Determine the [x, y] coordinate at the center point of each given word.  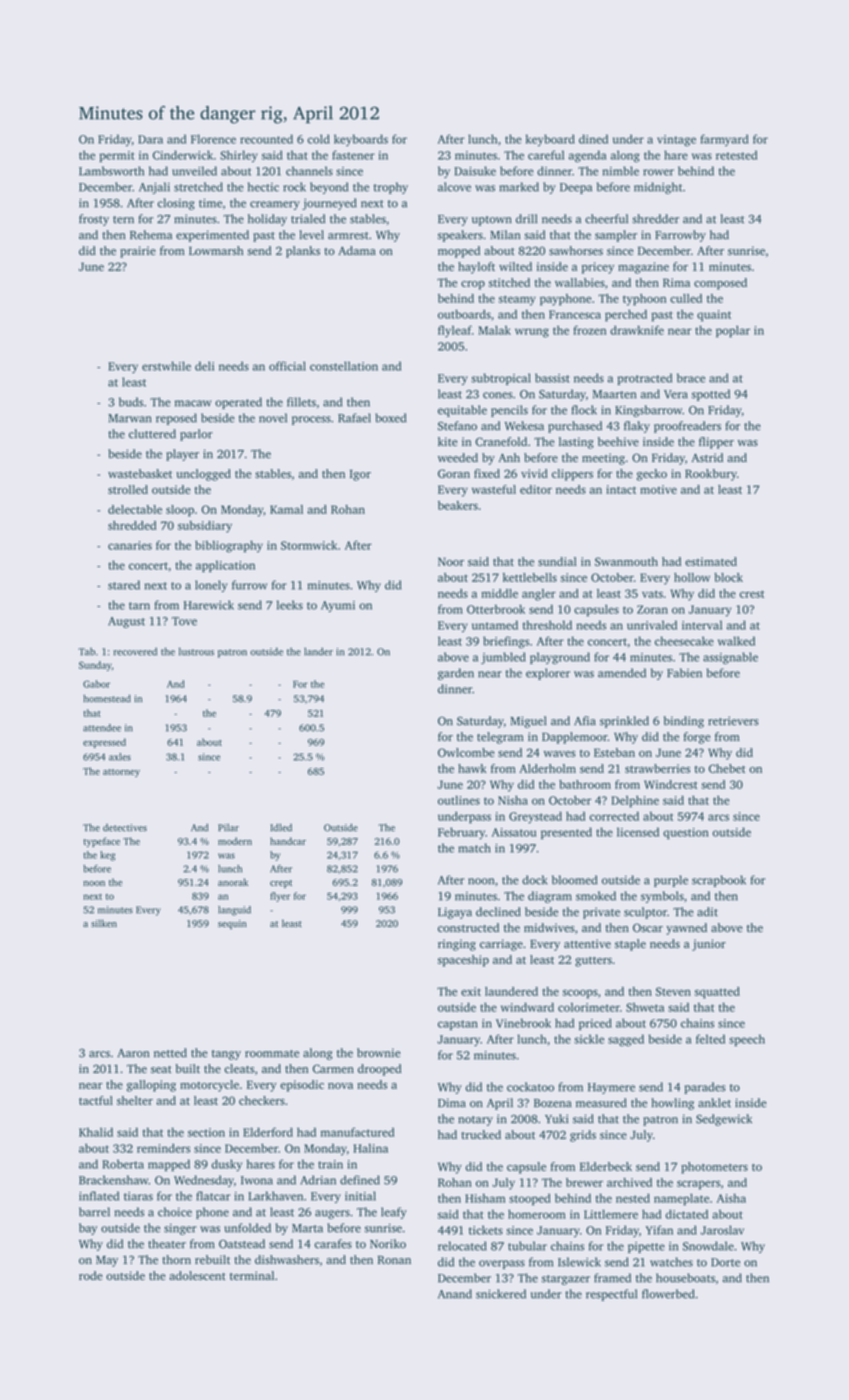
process [311, 420]
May [107, 1261]
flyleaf [455, 331]
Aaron [133, 1053]
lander [318, 651]
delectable [135, 509]
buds [131, 402]
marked [519, 187]
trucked [481, 1134]
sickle [589, 1039]
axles [120, 757]
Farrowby [680, 236]
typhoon [644, 300]
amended [622, 673]
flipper [716, 443]
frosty [94, 220]
